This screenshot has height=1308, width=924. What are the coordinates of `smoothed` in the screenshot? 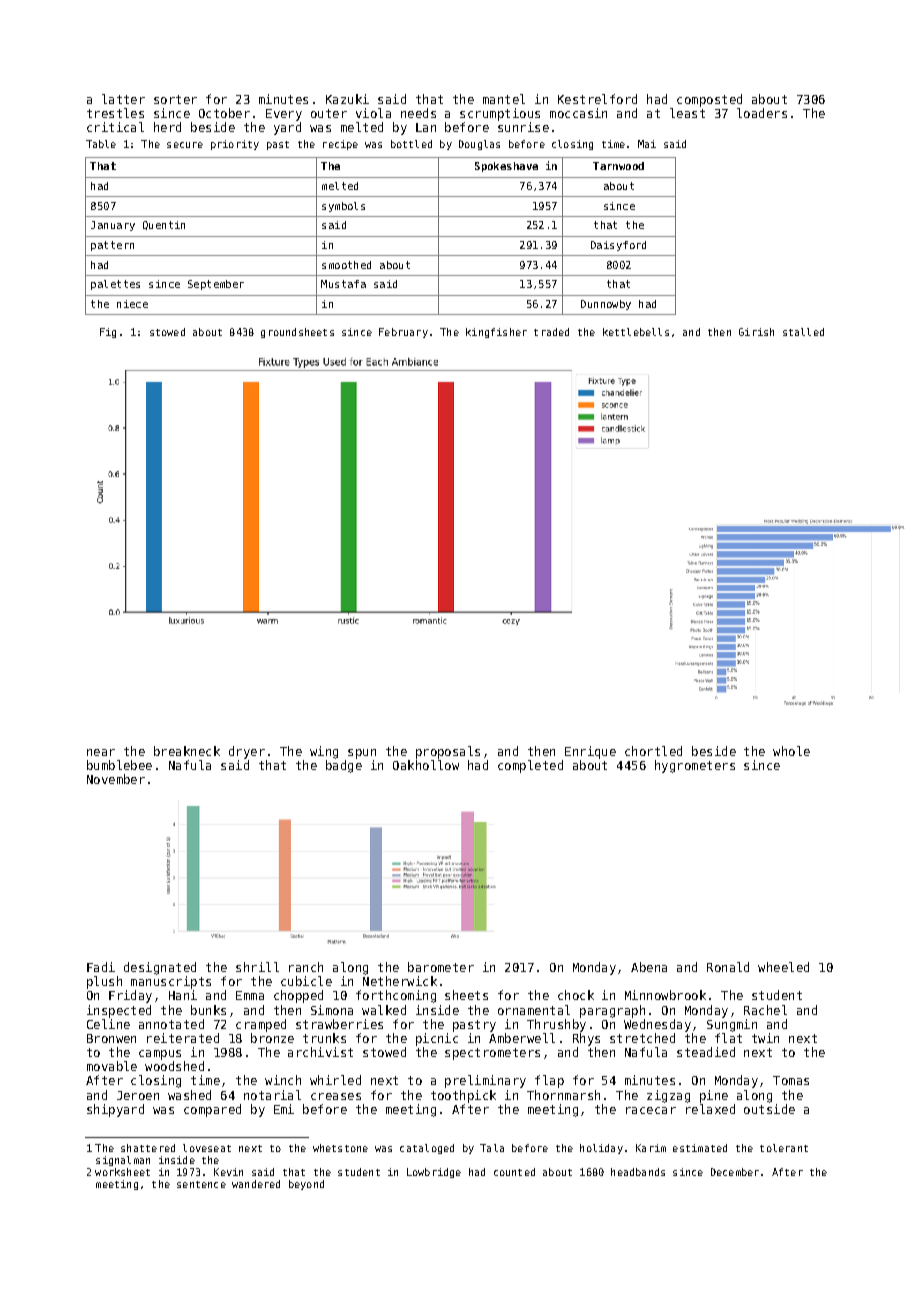 It's located at (346, 265).
